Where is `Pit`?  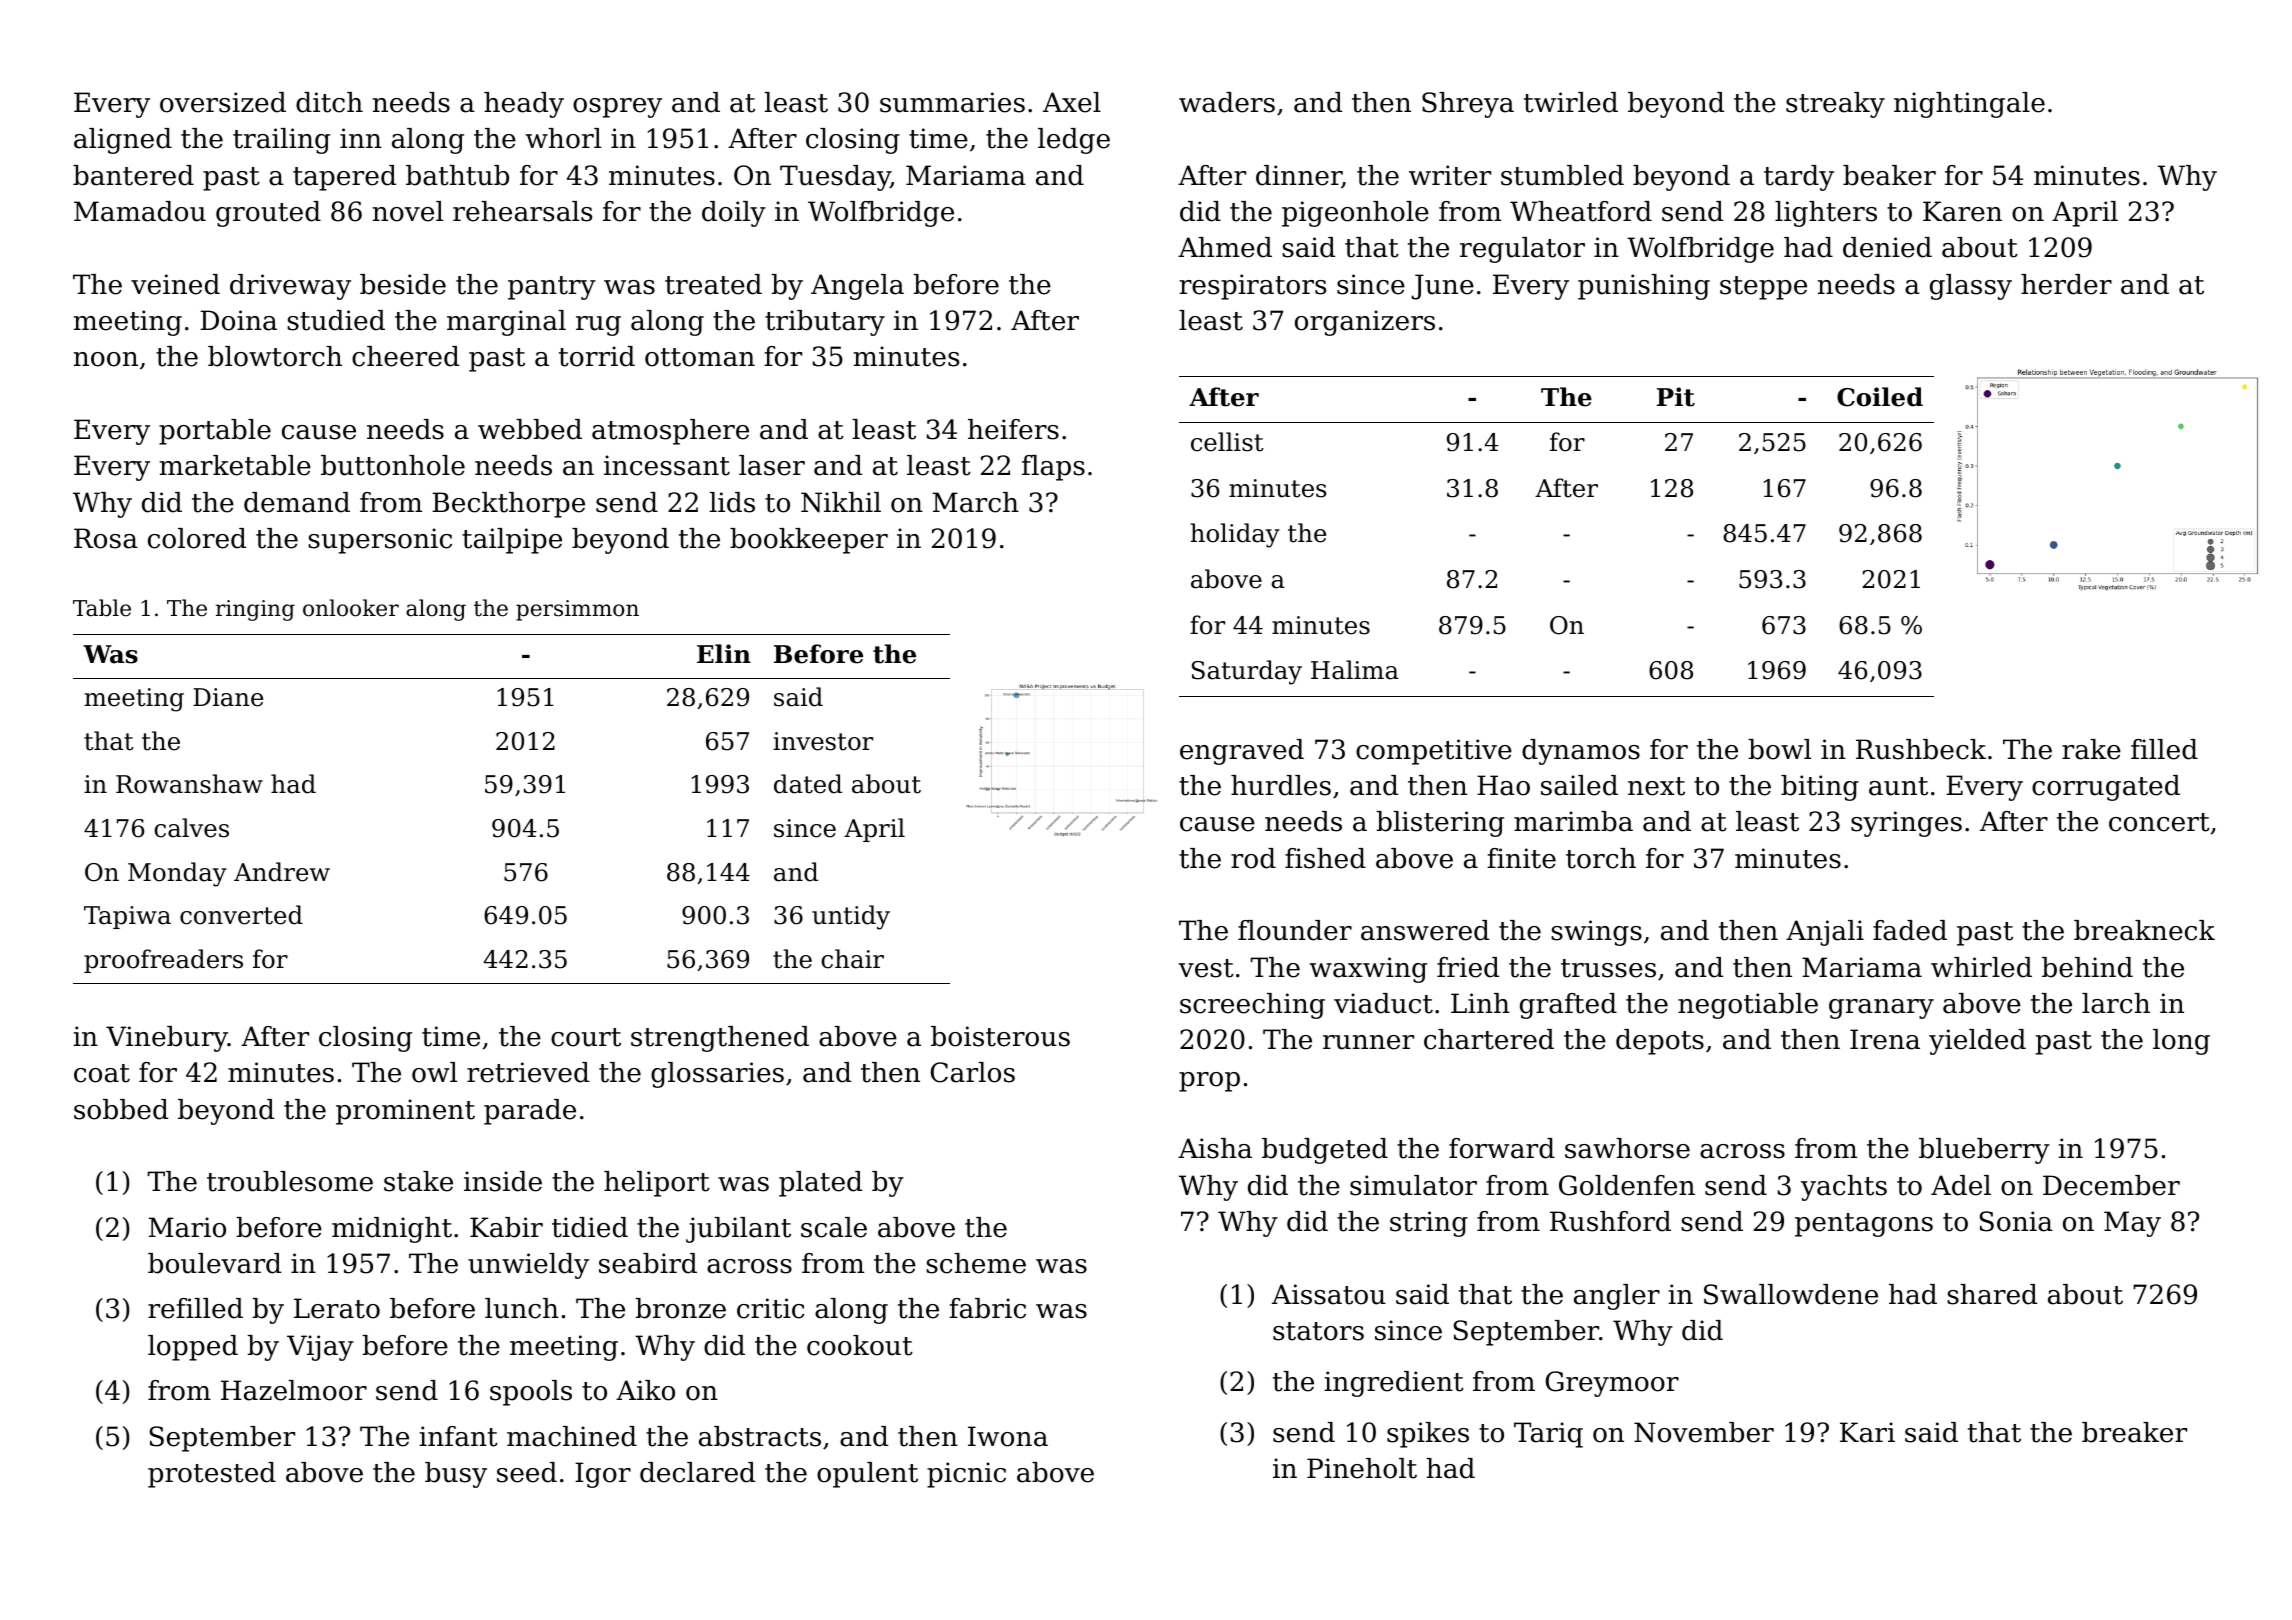
Pit is located at coordinates (1676, 397).
